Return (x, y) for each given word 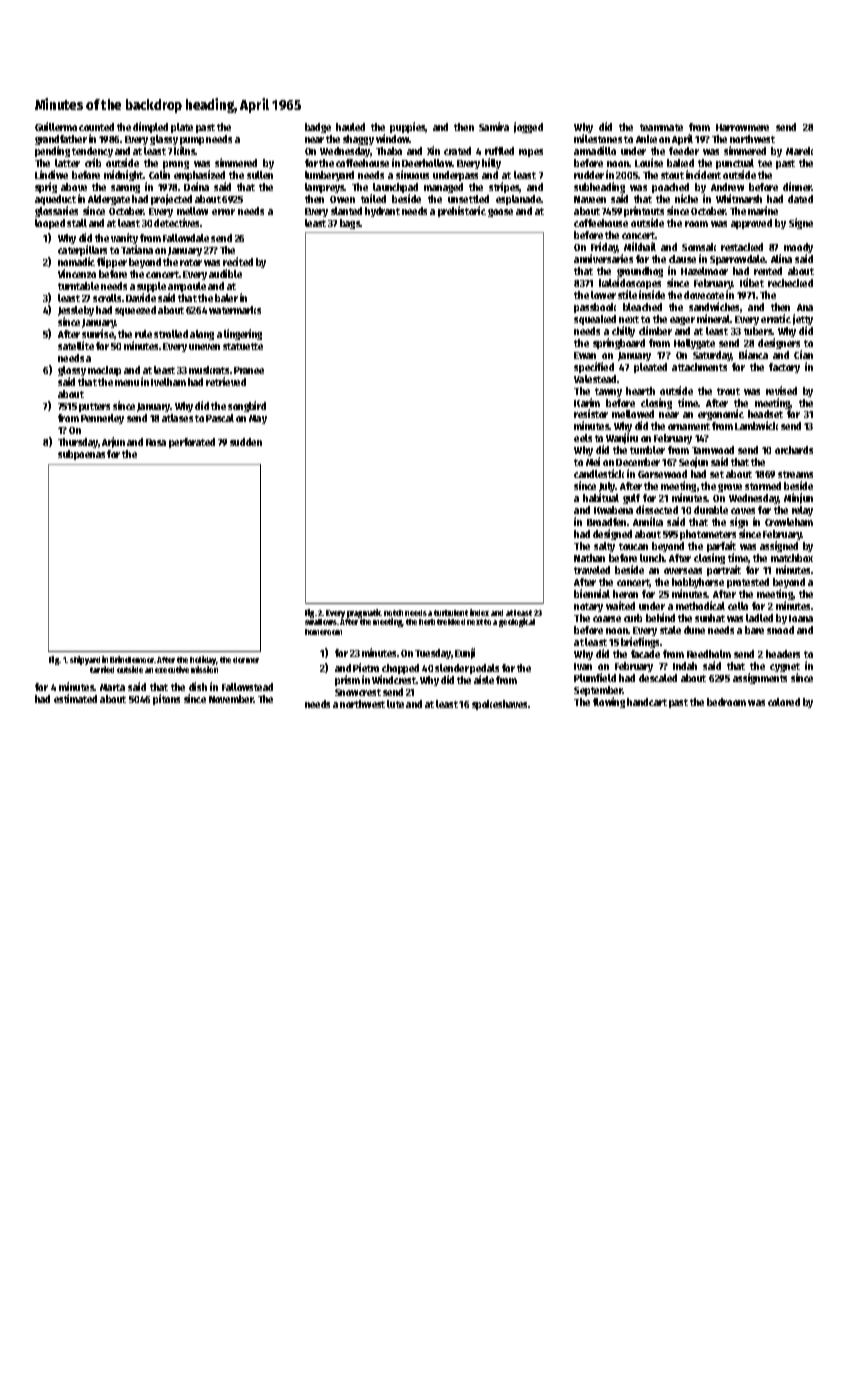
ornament (689, 426)
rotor (191, 262)
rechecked (790, 283)
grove (730, 488)
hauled (350, 127)
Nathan (589, 558)
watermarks (235, 310)
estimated (75, 698)
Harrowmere (742, 127)
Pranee (249, 370)
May (258, 419)
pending (52, 151)
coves (743, 511)
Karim (587, 402)
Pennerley (102, 419)
